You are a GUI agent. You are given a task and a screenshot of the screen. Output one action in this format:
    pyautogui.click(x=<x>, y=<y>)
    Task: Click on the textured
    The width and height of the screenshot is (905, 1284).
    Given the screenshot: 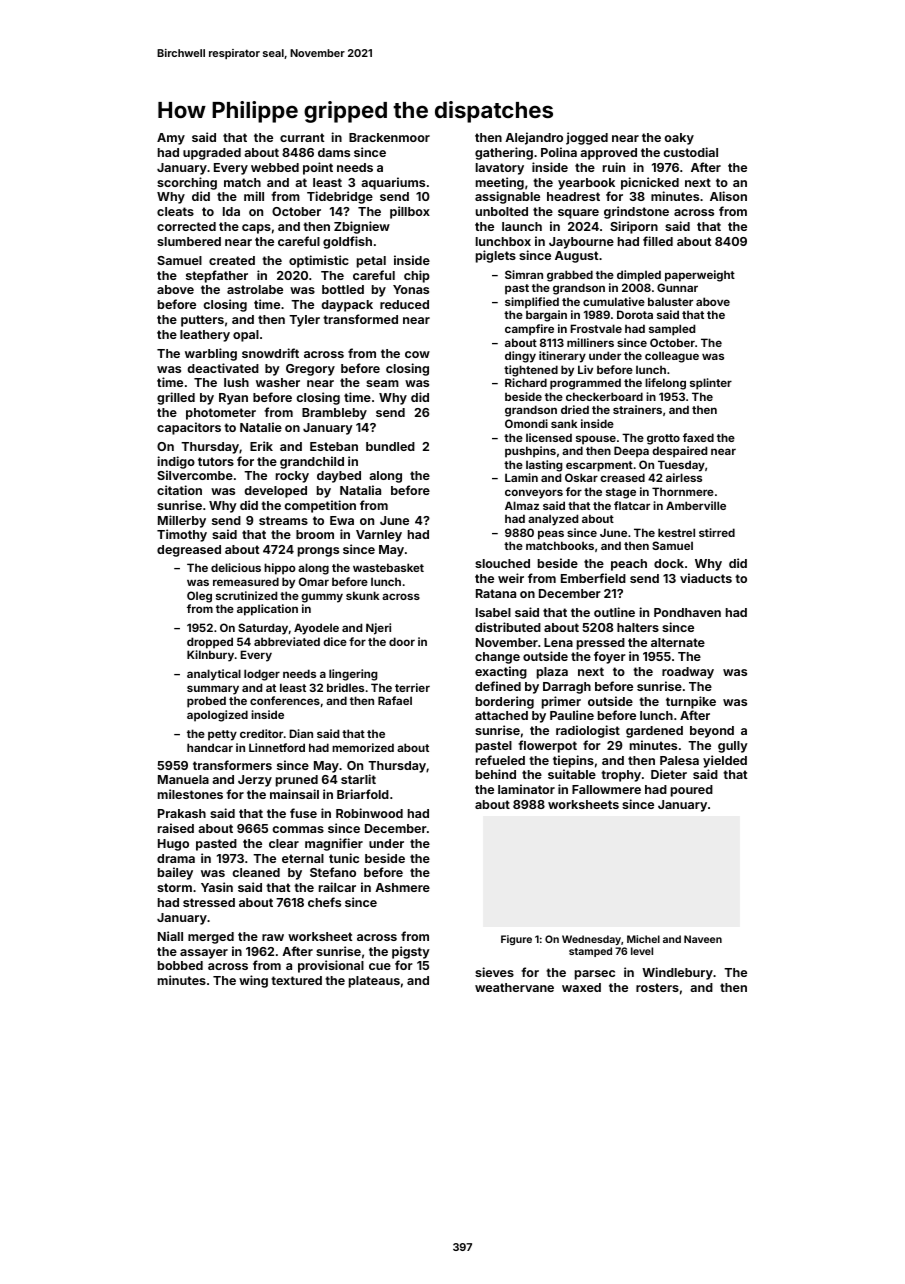 What is the action you would take?
    pyautogui.click(x=296, y=980)
